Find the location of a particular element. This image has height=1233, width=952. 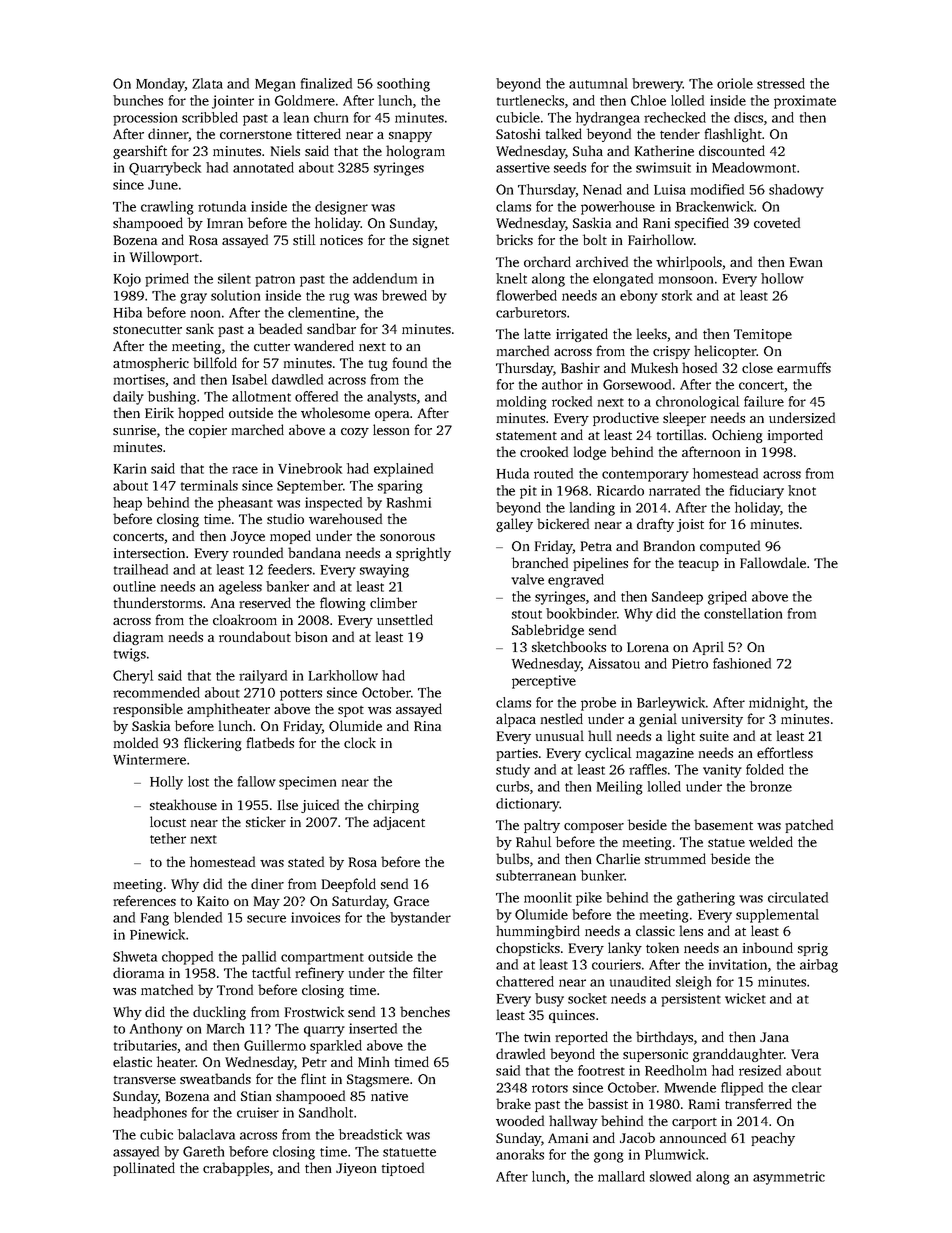

flint is located at coordinates (313, 1078).
